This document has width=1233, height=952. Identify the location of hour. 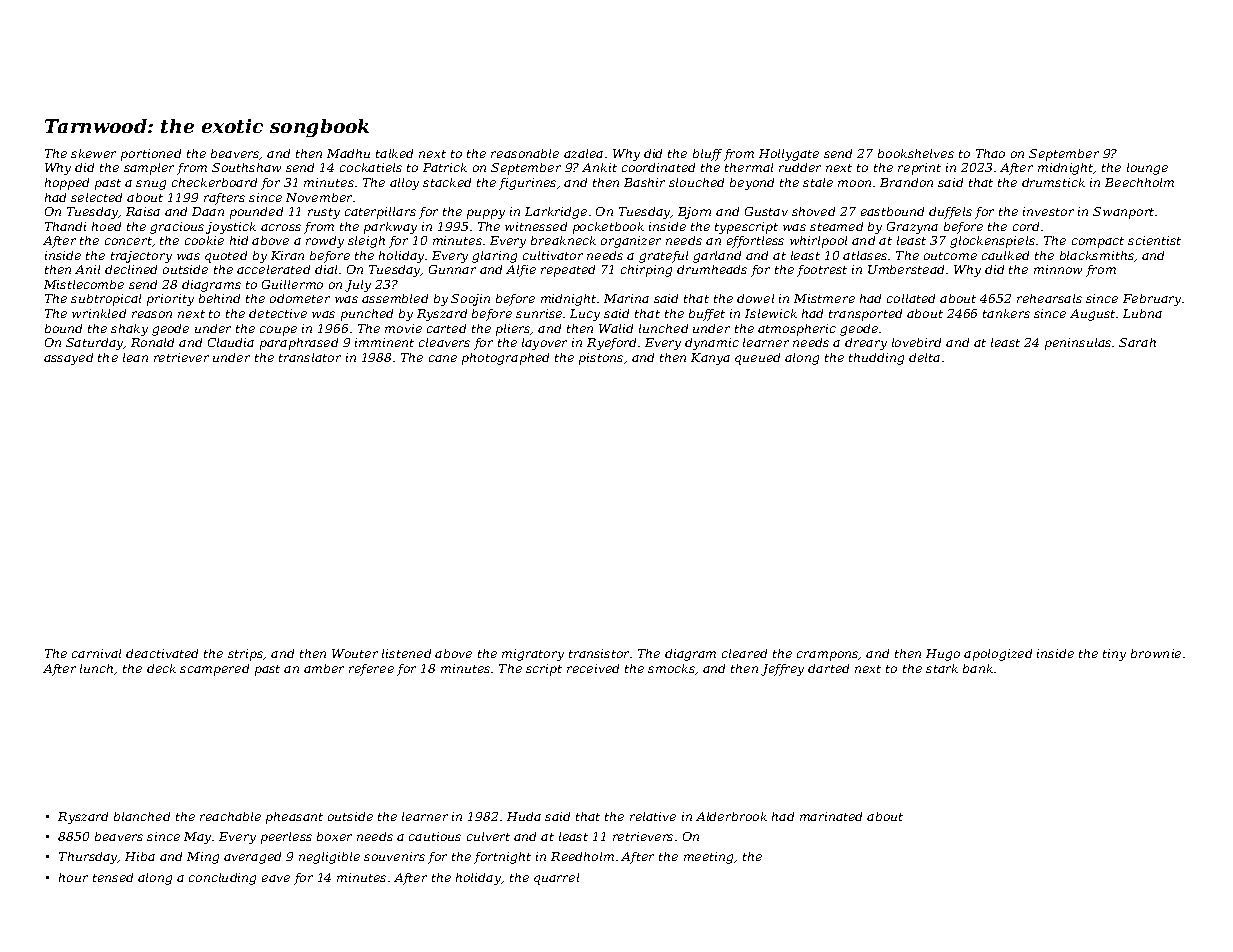
(73, 877).
